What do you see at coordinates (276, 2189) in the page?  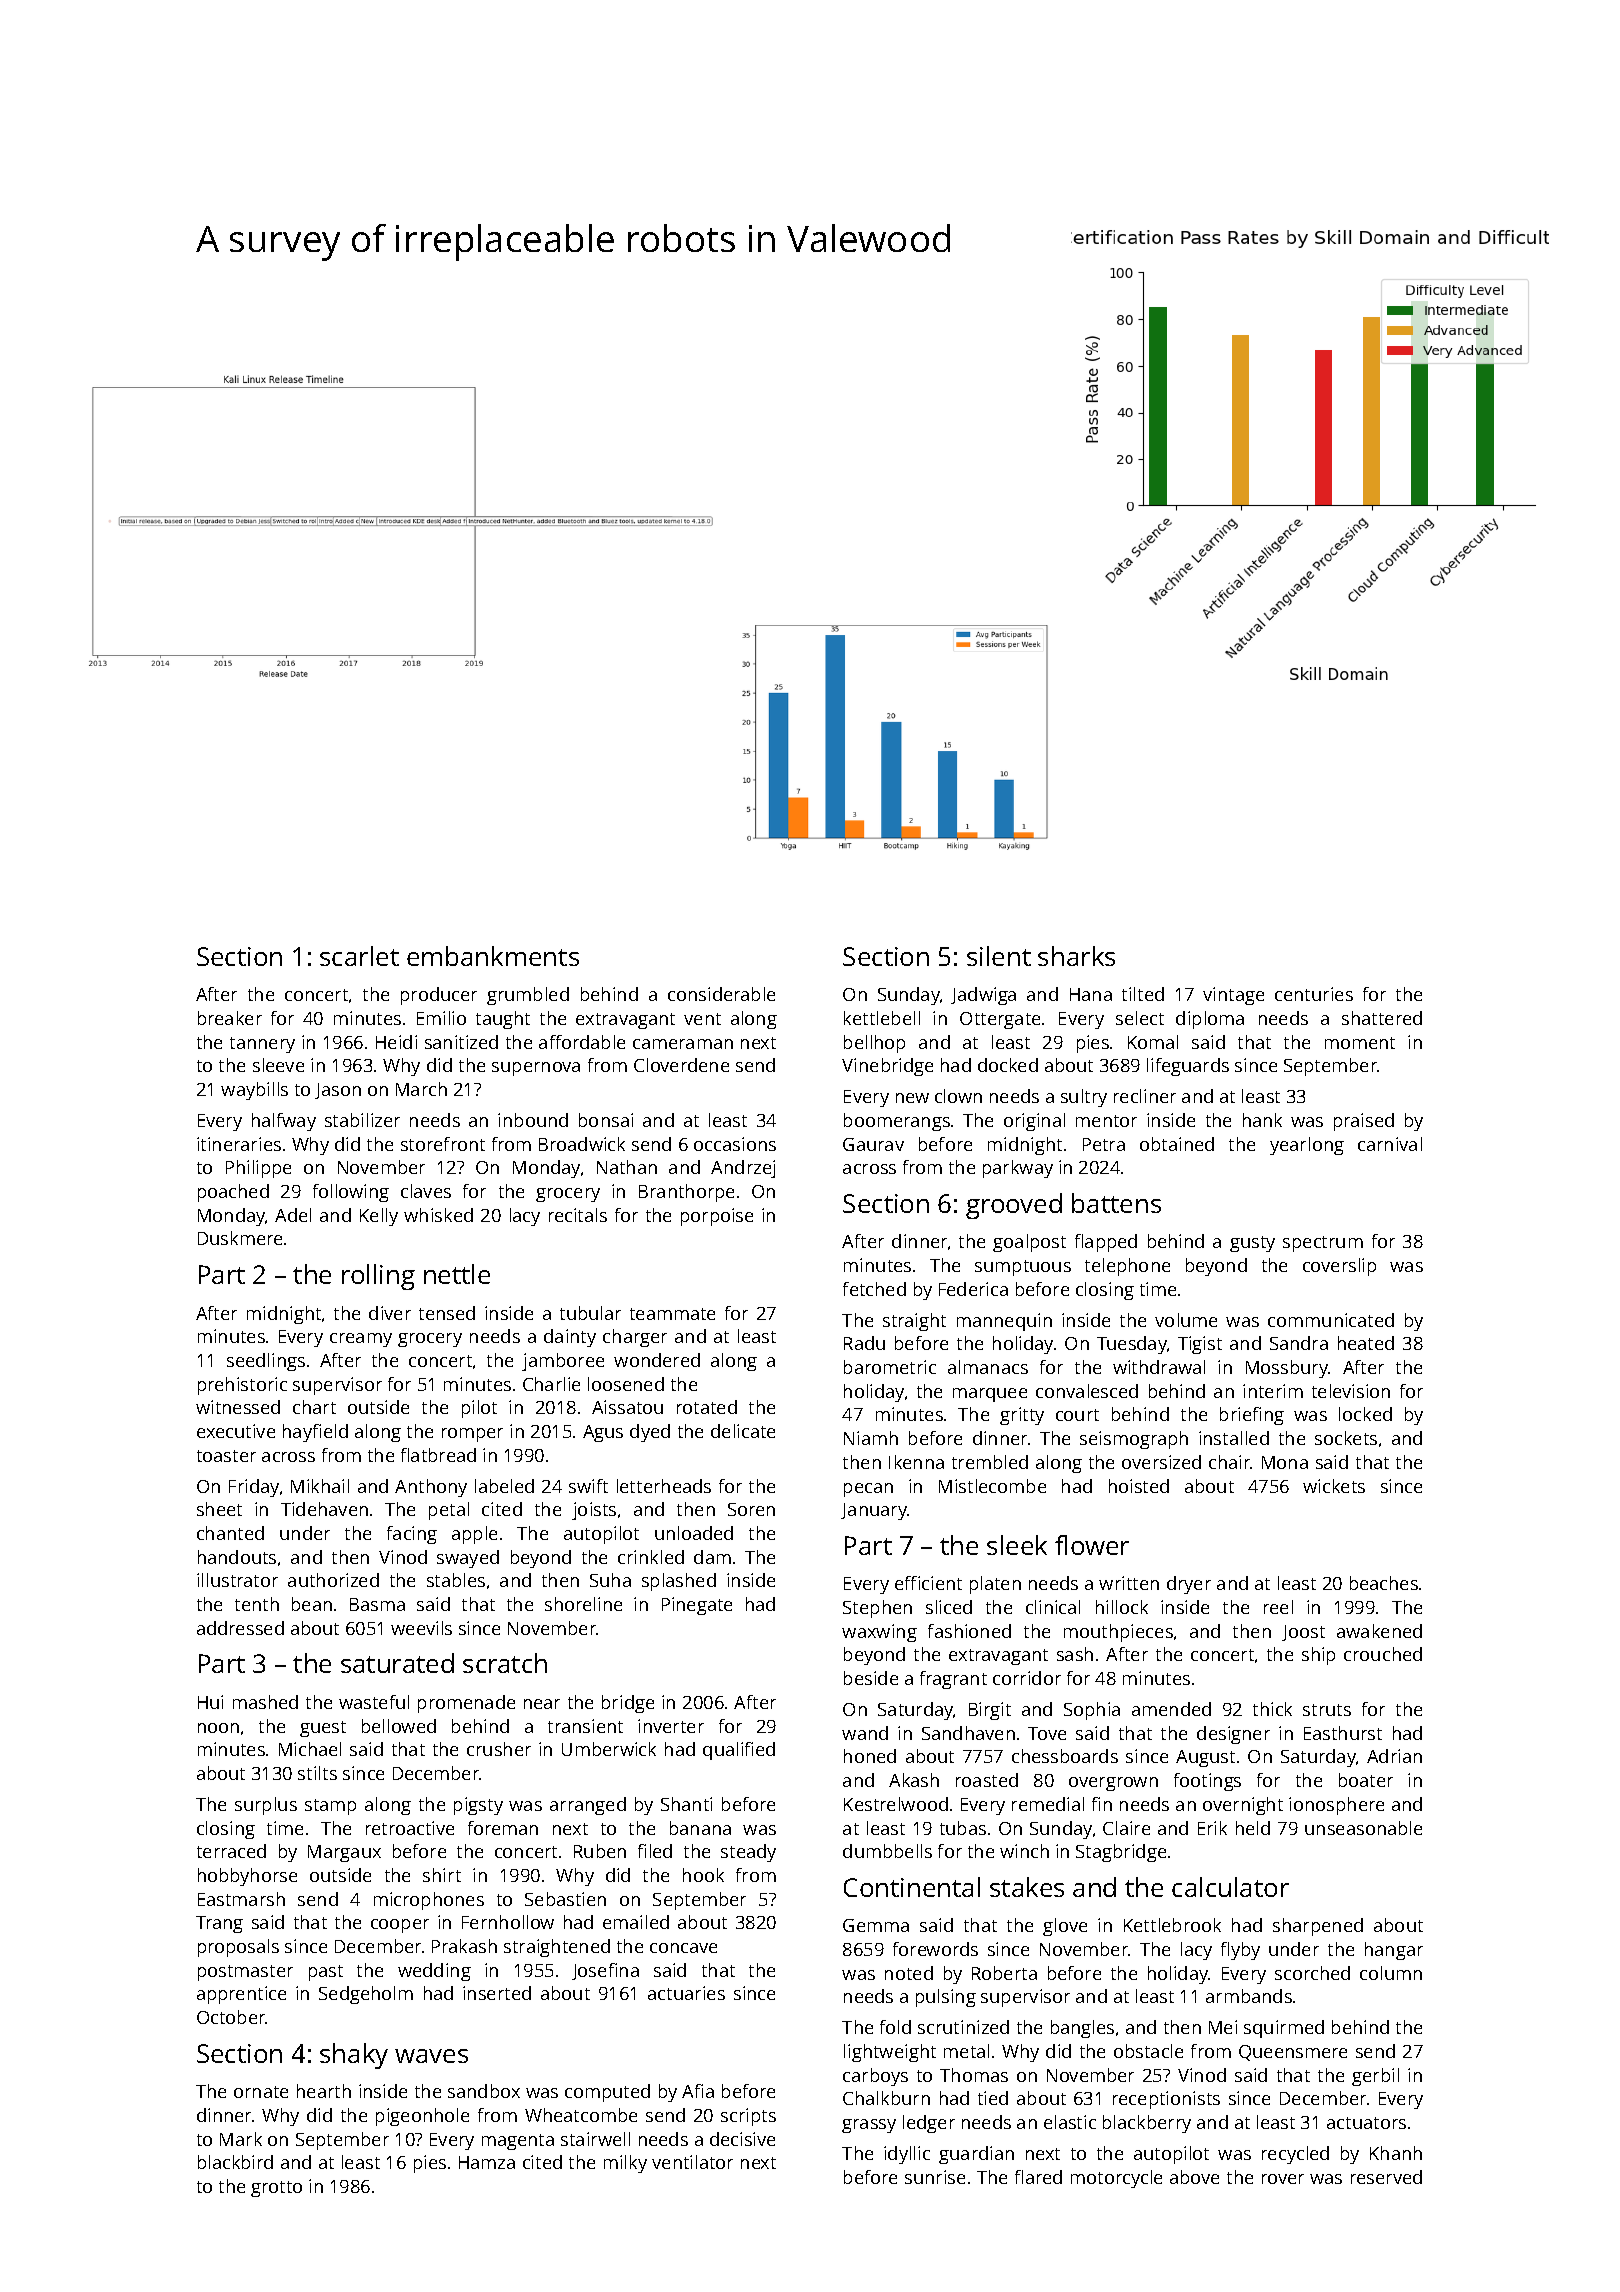 I see `grotto` at bounding box center [276, 2189].
